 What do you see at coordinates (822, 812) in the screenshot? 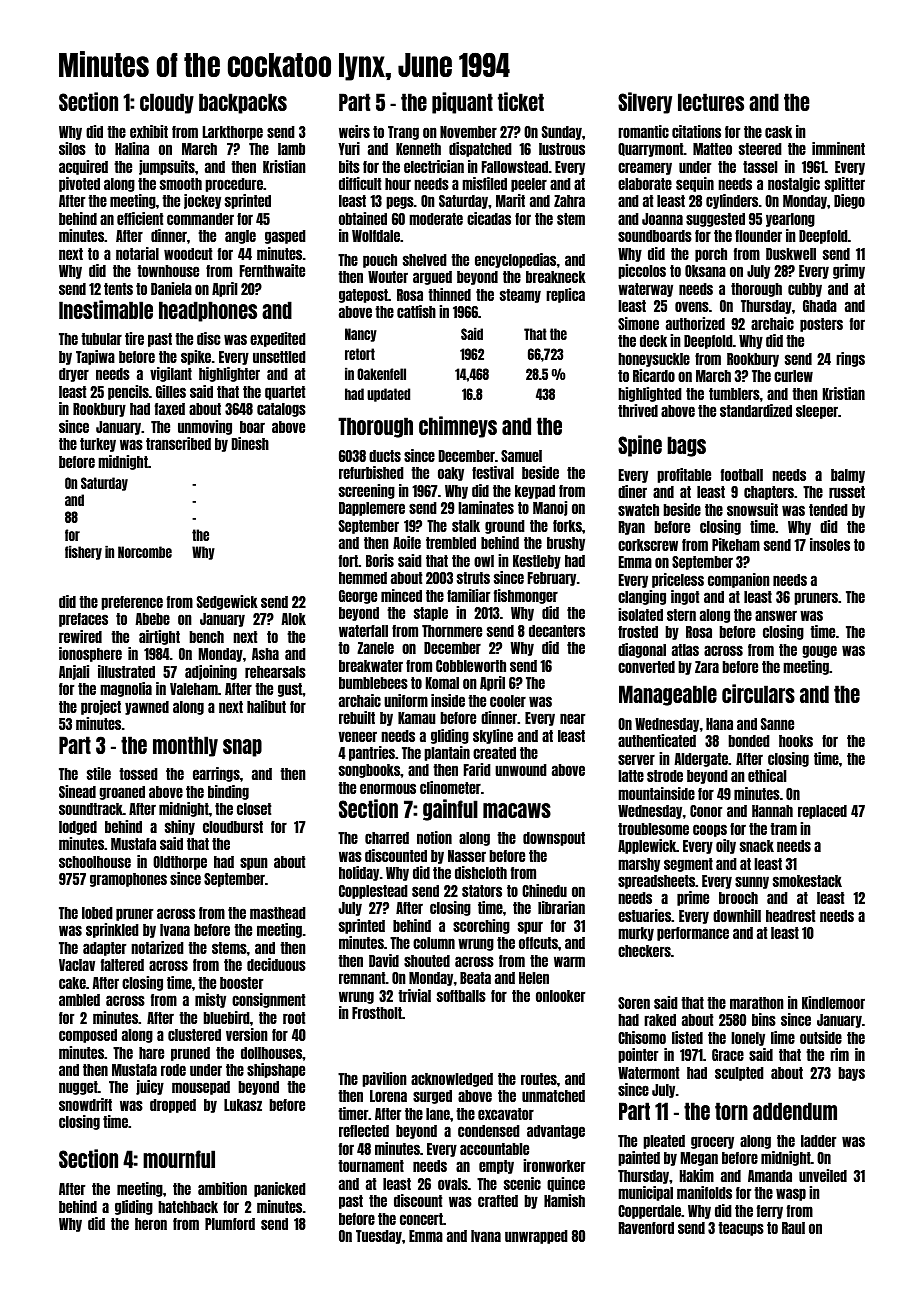
I see `replaced` at bounding box center [822, 812].
